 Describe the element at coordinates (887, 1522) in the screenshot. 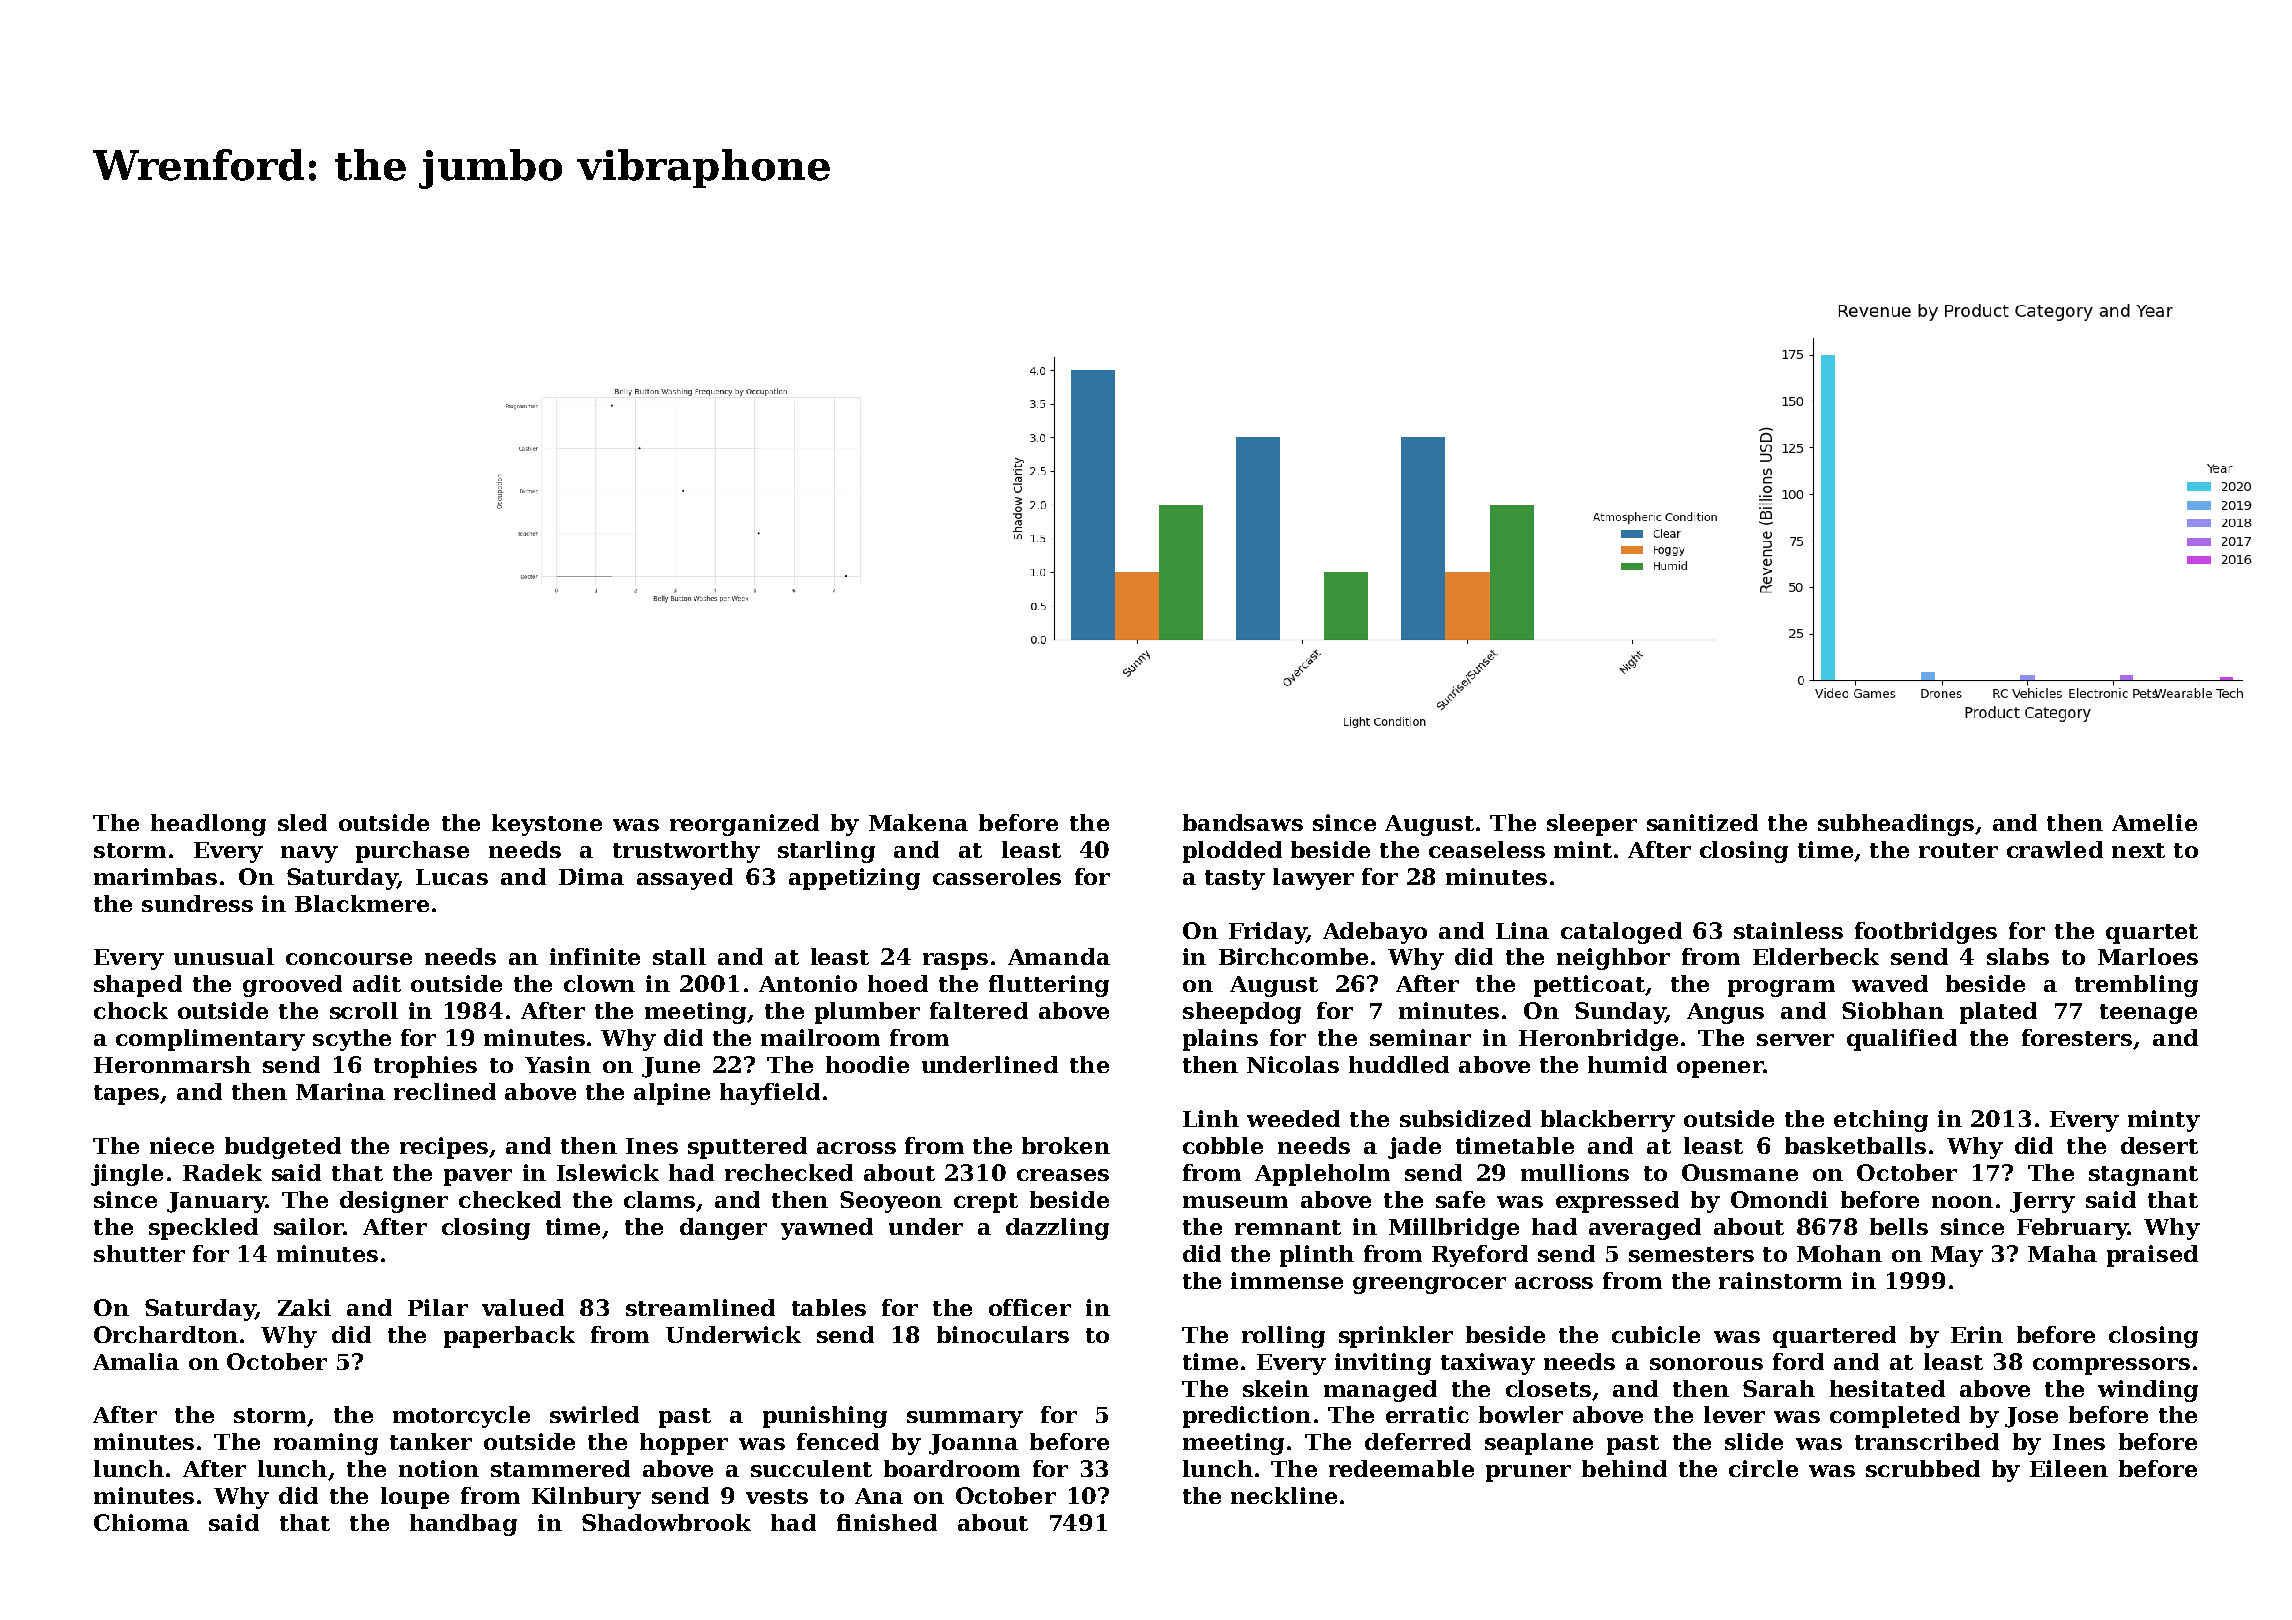

I see `finished` at that location.
